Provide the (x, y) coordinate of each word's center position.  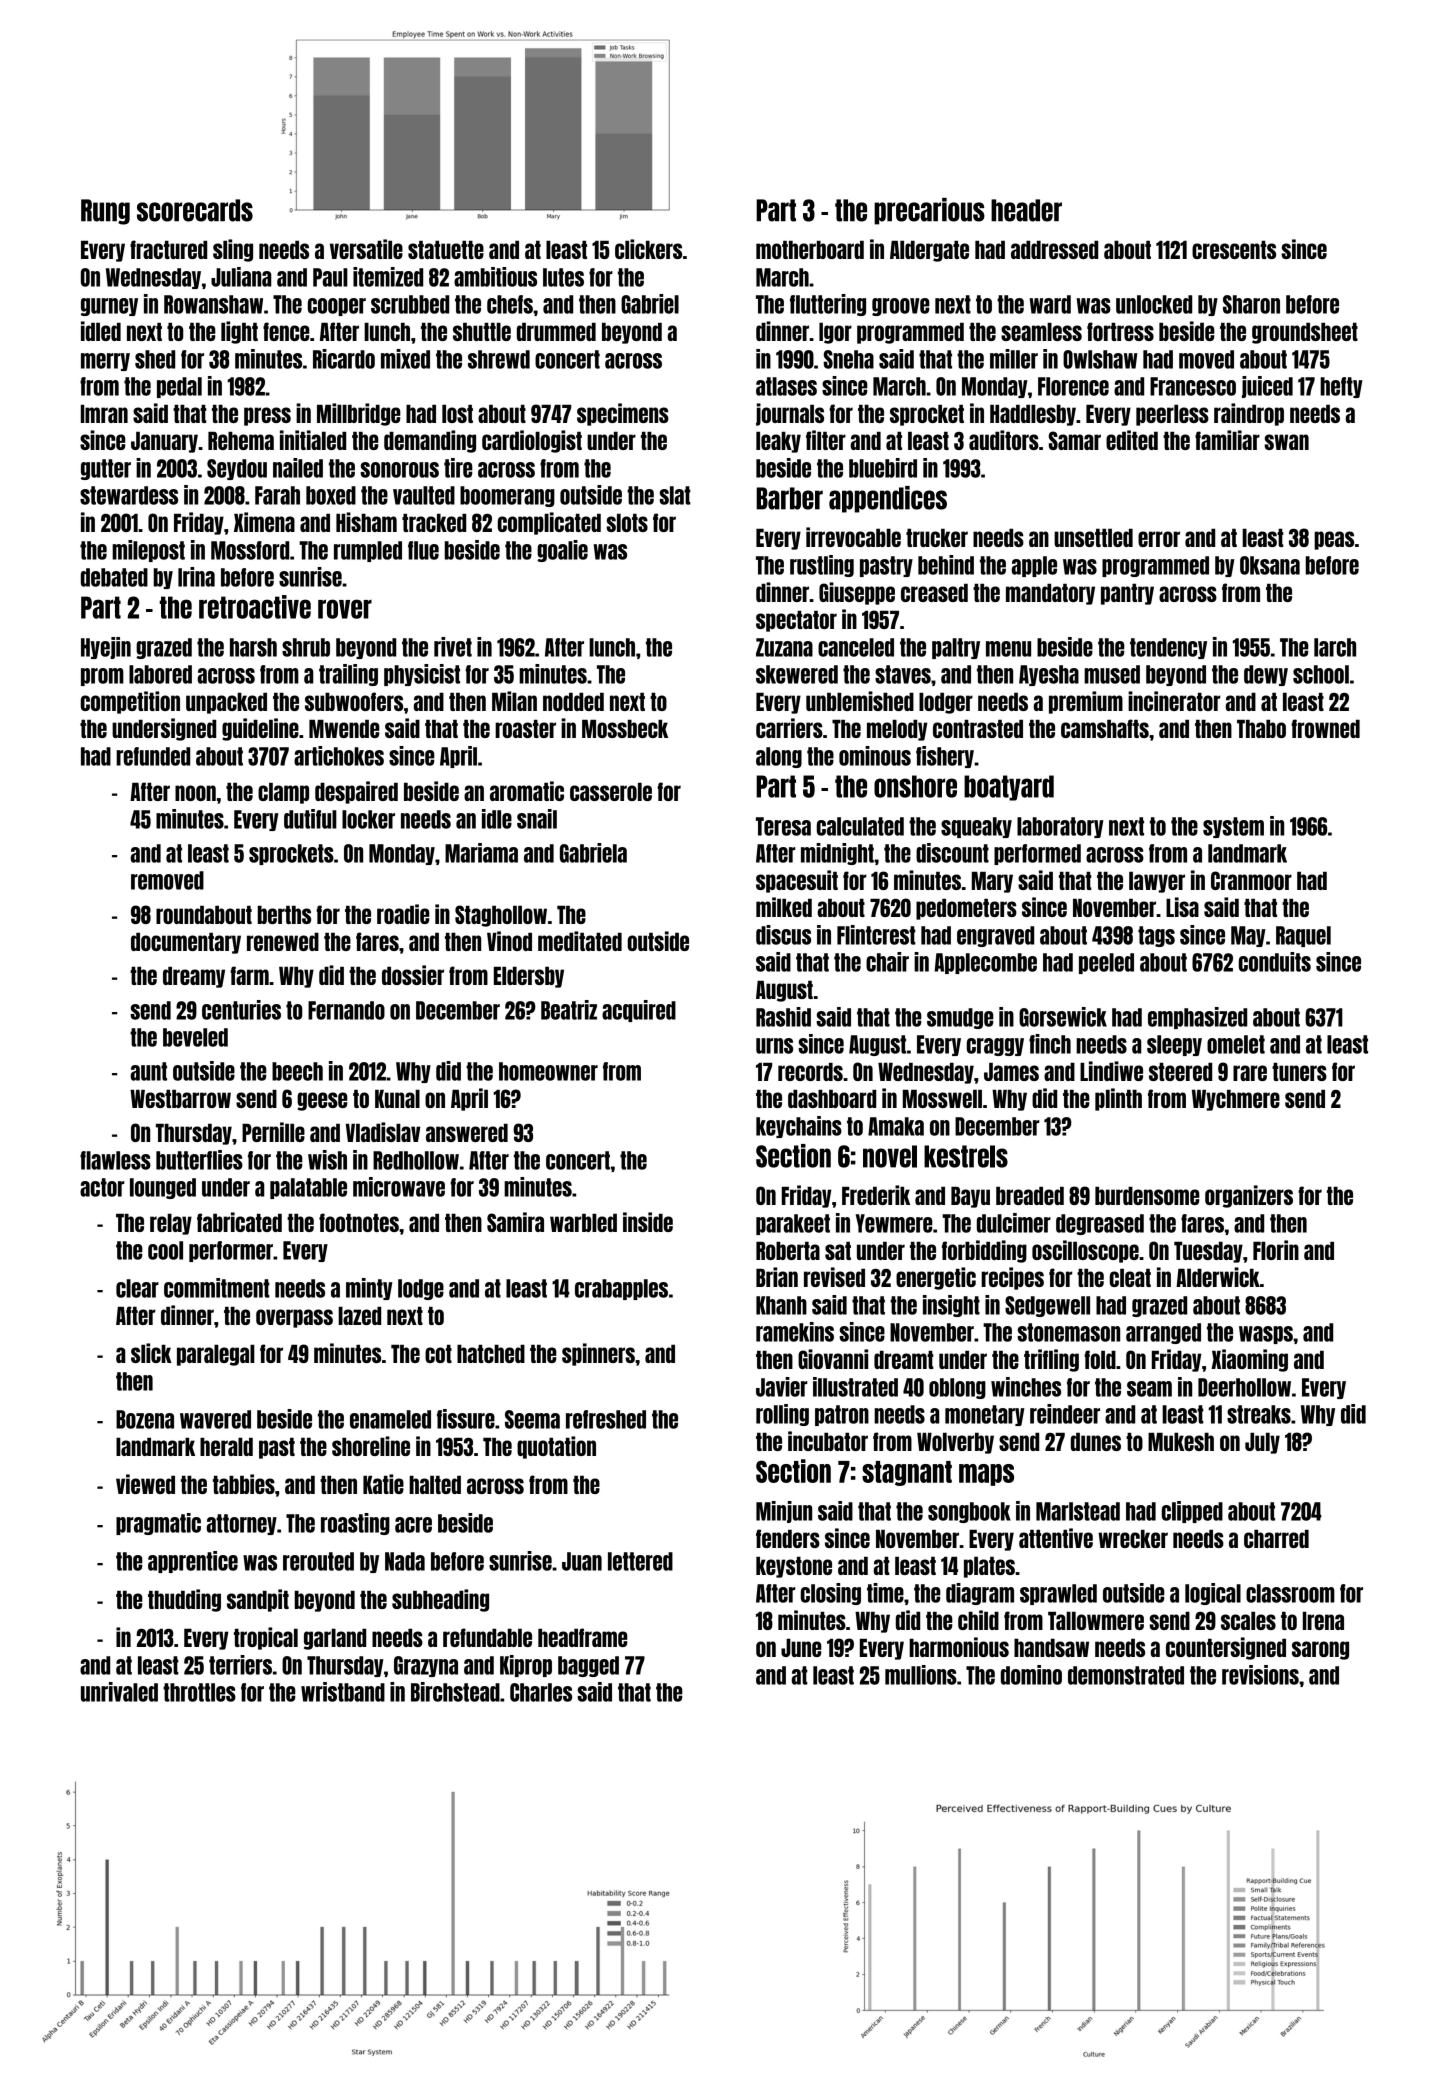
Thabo (1261, 729)
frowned (1325, 728)
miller (1014, 359)
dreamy (194, 977)
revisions (1260, 1675)
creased (934, 593)
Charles (541, 1692)
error (1159, 539)
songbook (969, 1512)
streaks (1259, 1414)
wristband (343, 1692)
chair (887, 962)
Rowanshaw (213, 304)
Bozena (145, 1419)
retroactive (255, 607)
